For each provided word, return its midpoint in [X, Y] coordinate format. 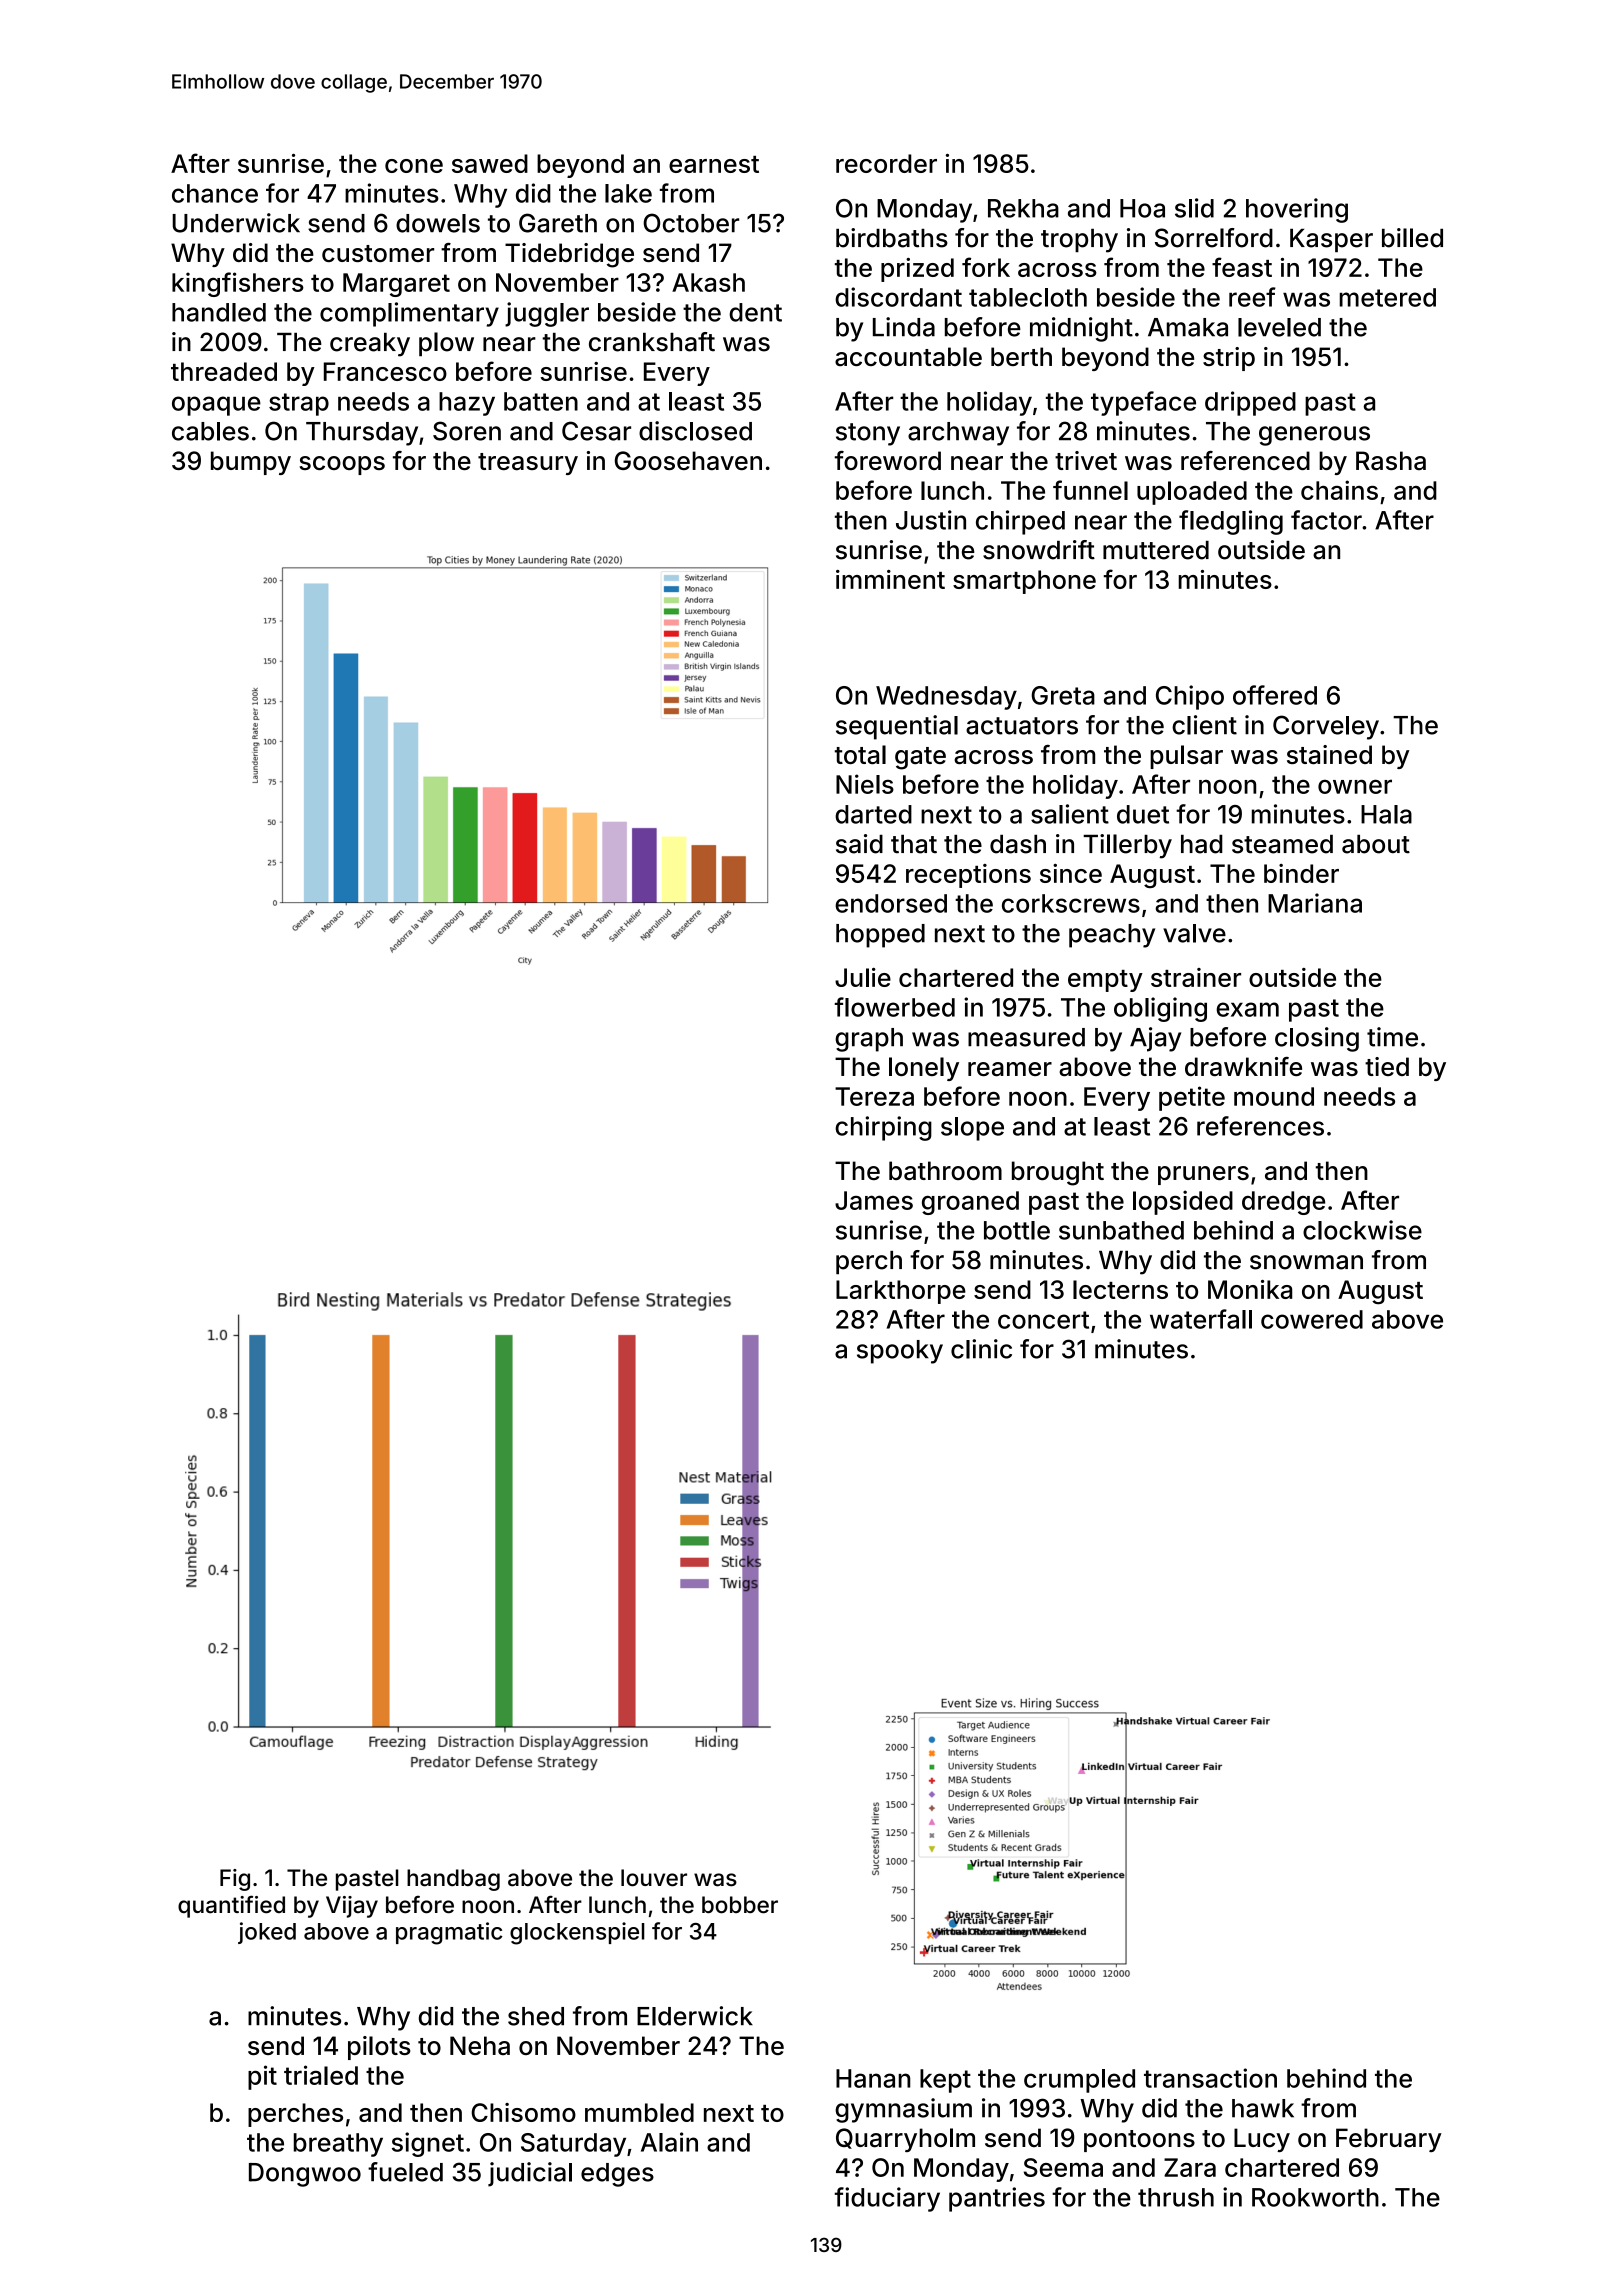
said [859, 844]
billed [1412, 238]
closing [1317, 1039]
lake [628, 193]
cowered [1312, 1319]
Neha [480, 2045]
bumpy [251, 463]
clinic [981, 1349]
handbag [453, 1880]
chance [215, 193]
